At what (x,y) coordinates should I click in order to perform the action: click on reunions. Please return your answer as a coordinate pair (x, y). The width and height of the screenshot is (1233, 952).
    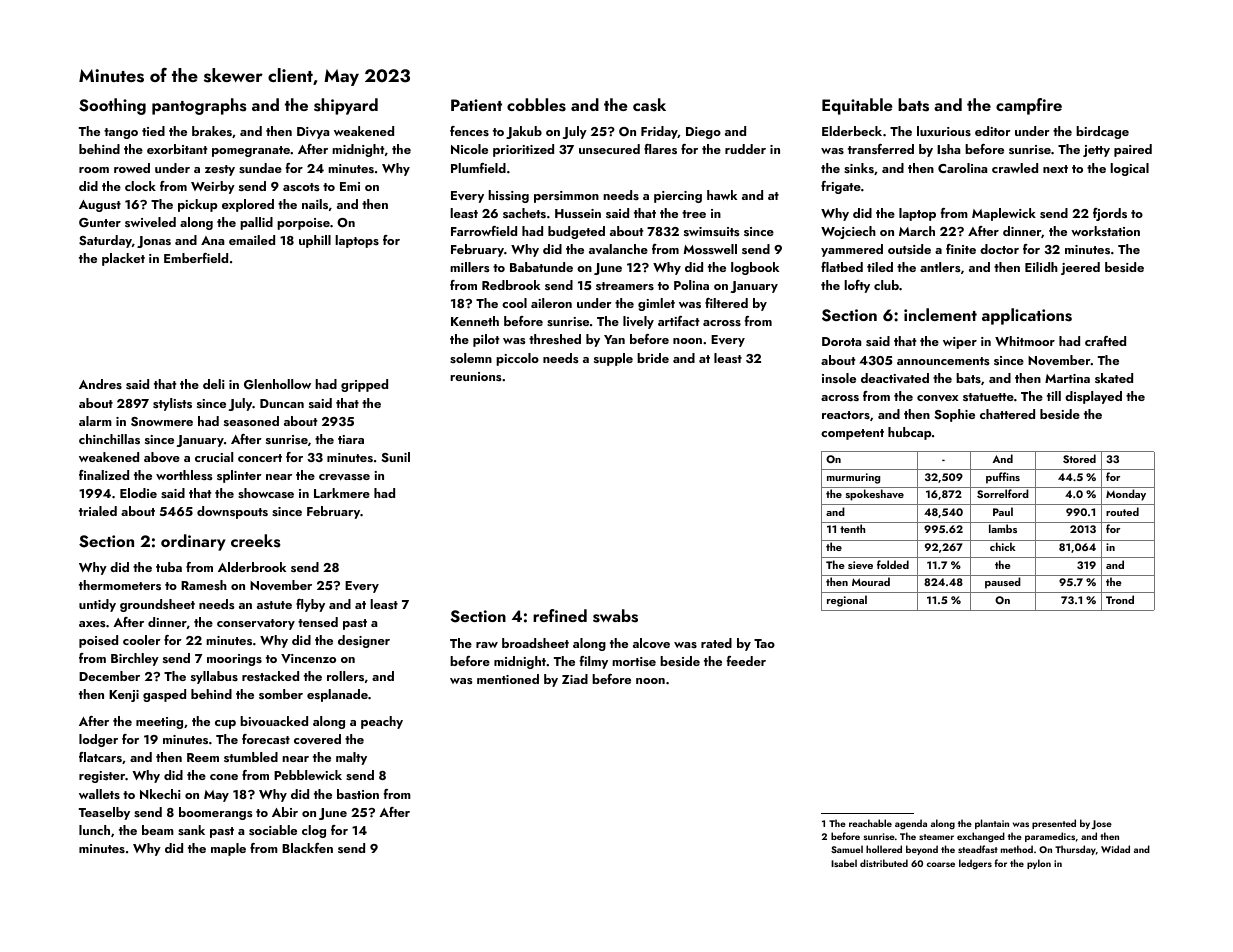
    Looking at the image, I should click on (476, 376).
